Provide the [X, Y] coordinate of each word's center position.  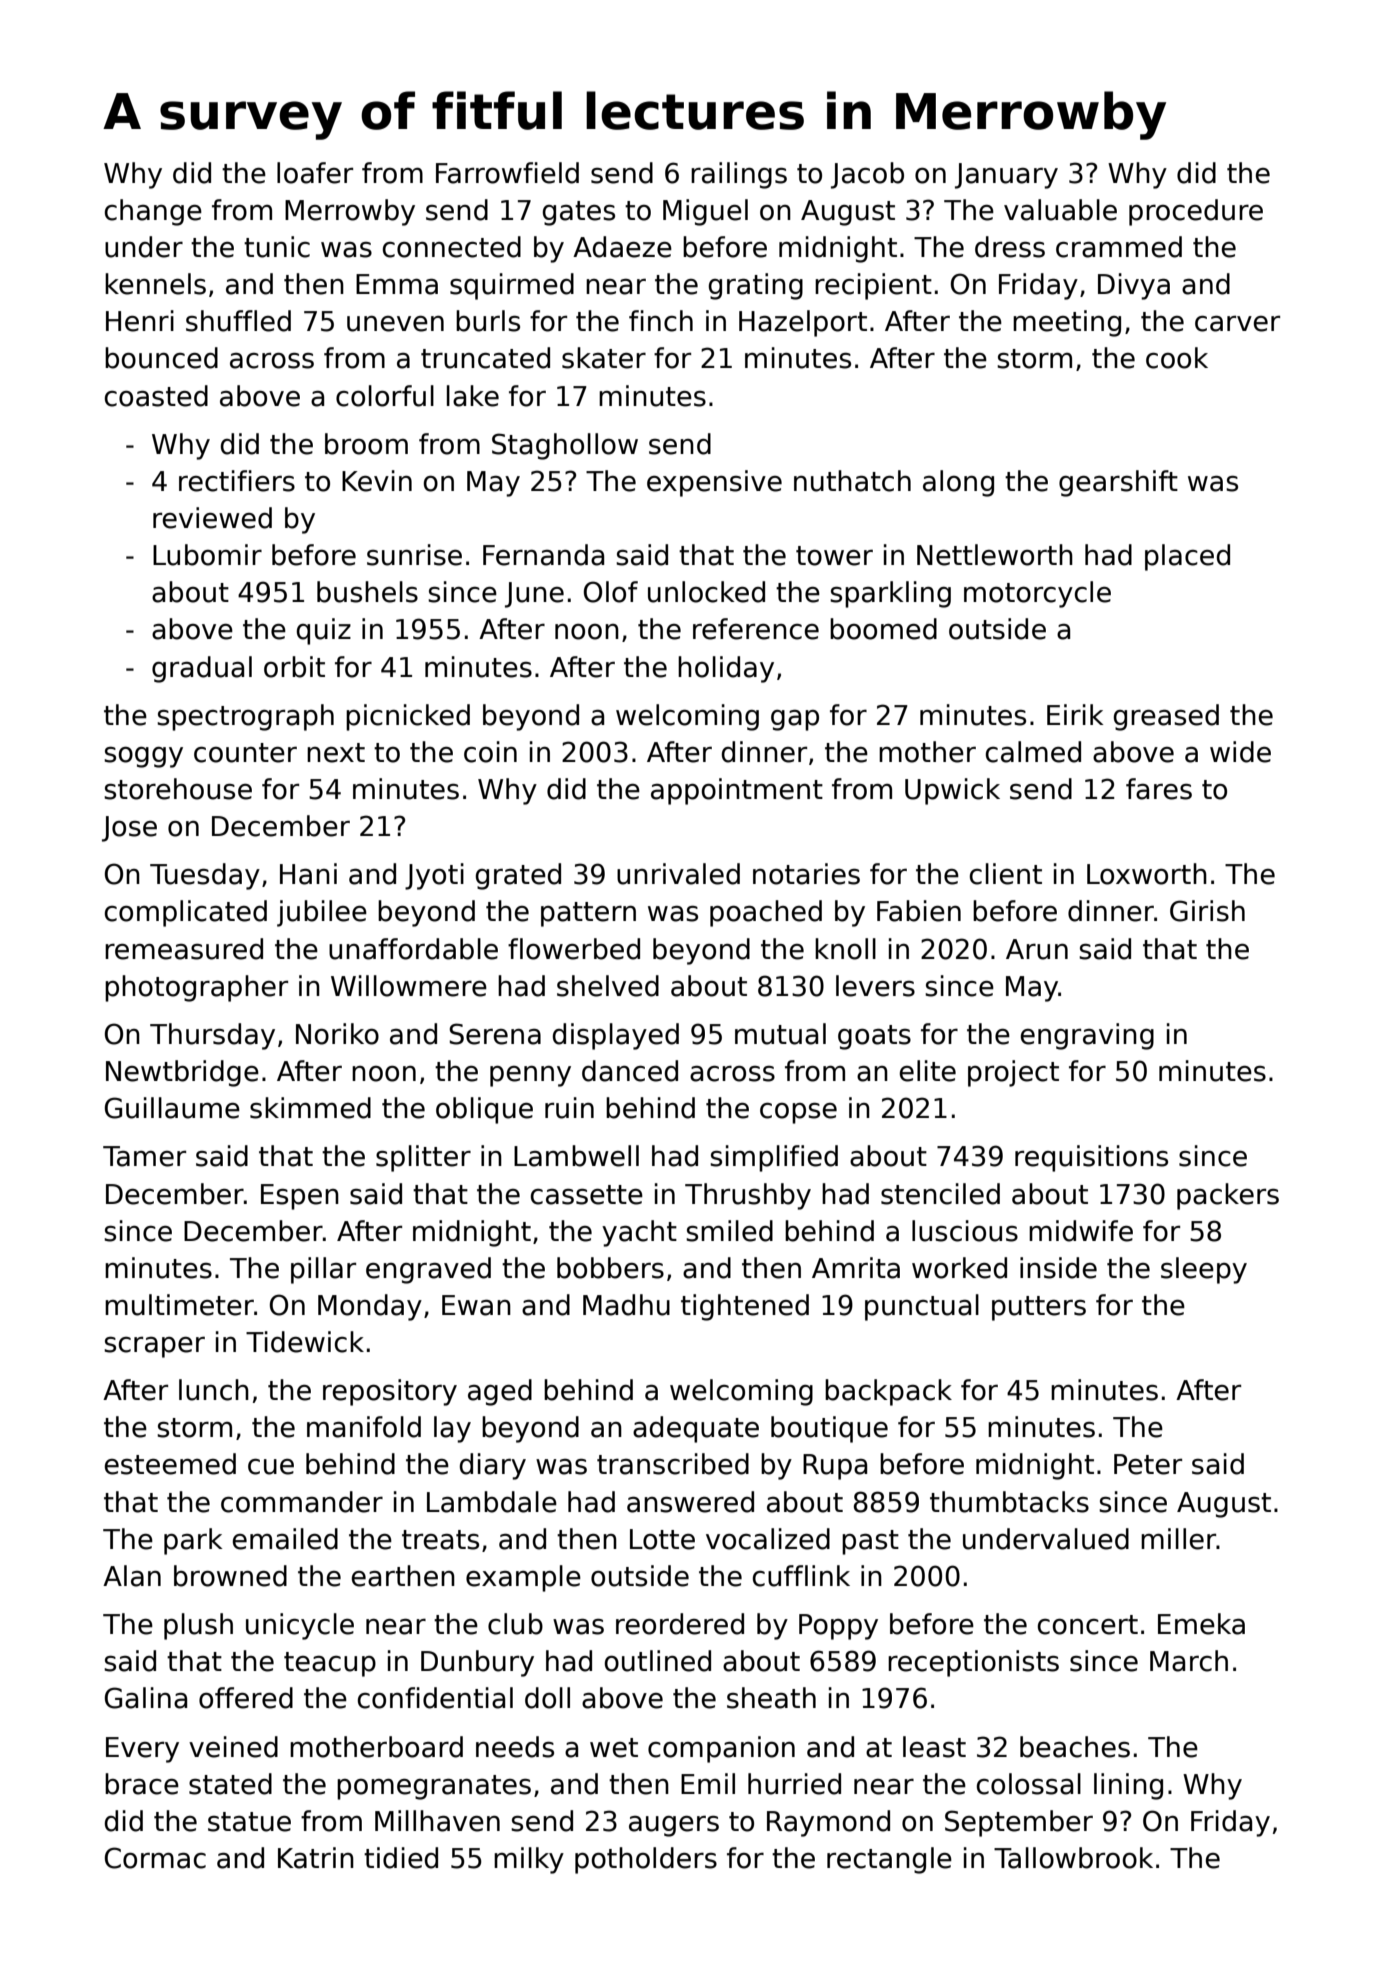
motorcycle [1037, 594]
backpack [888, 1392]
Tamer [144, 1156]
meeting [1067, 323]
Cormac [155, 1858]
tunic [277, 247]
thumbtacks [1009, 1502]
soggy [143, 757]
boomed [883, 629]
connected [452, 247]
